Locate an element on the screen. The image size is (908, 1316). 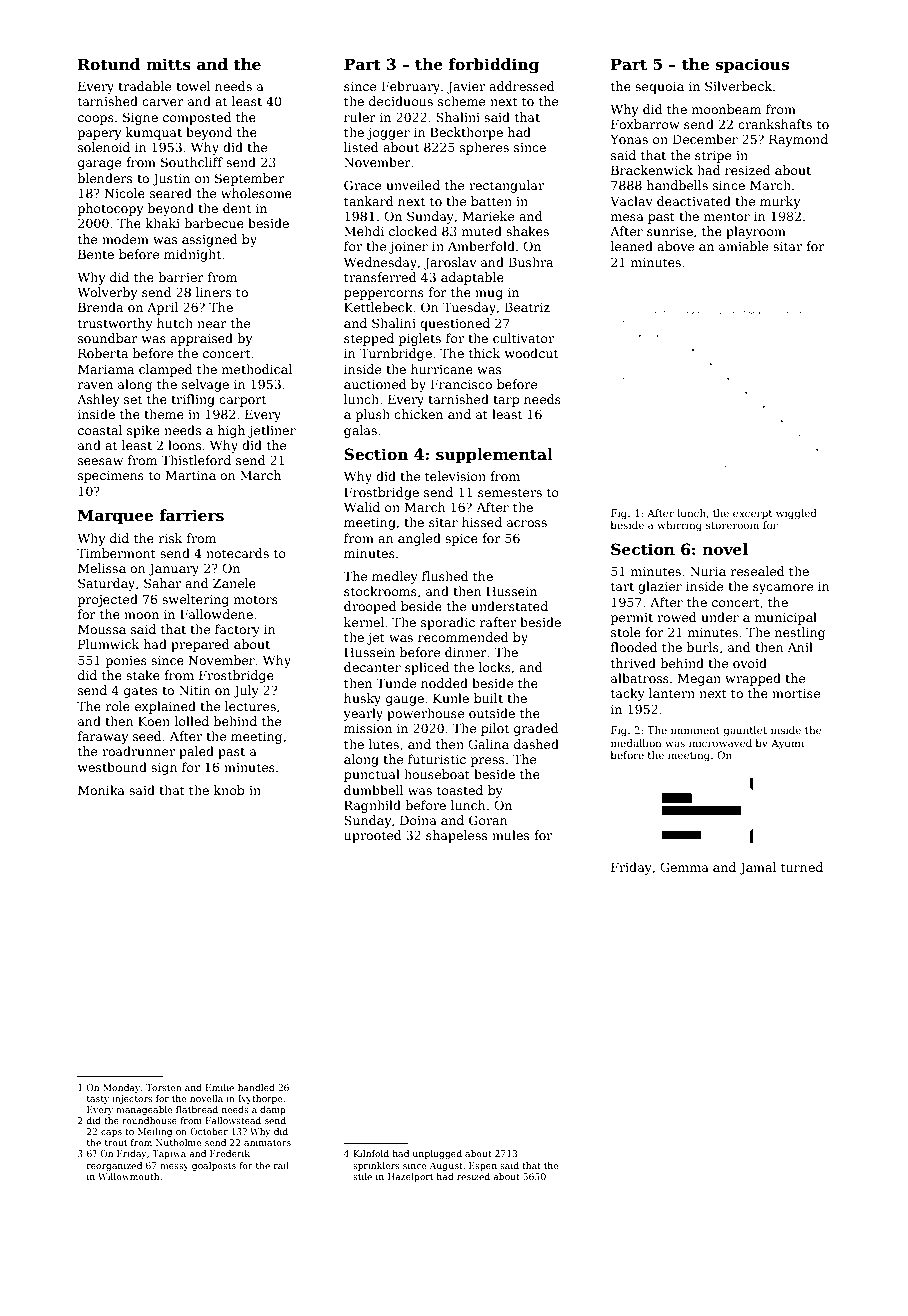
tarp is located at coordinates (506, 401).
